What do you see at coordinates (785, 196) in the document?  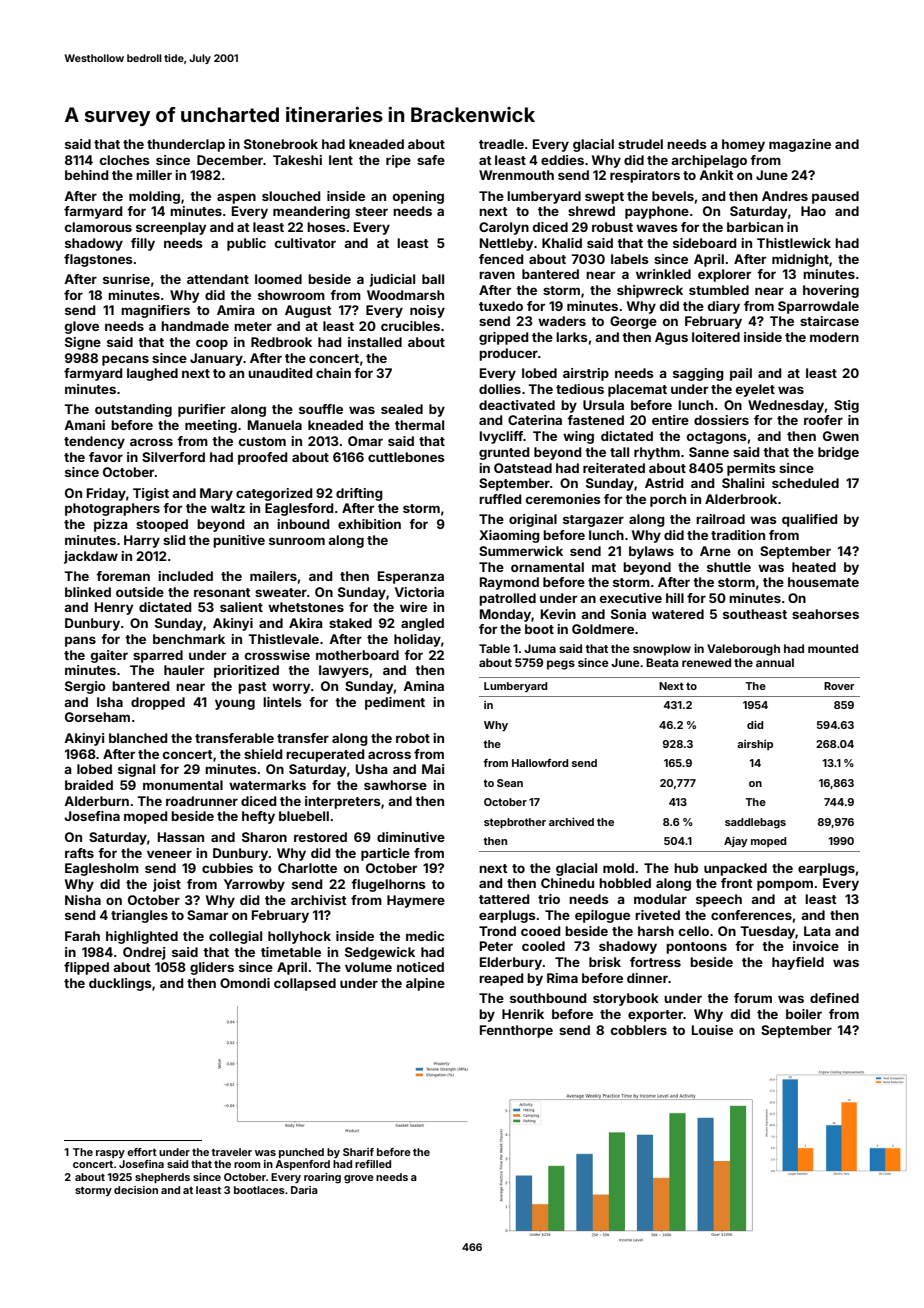 I see `Andres` at bounding box center [785, 196].
